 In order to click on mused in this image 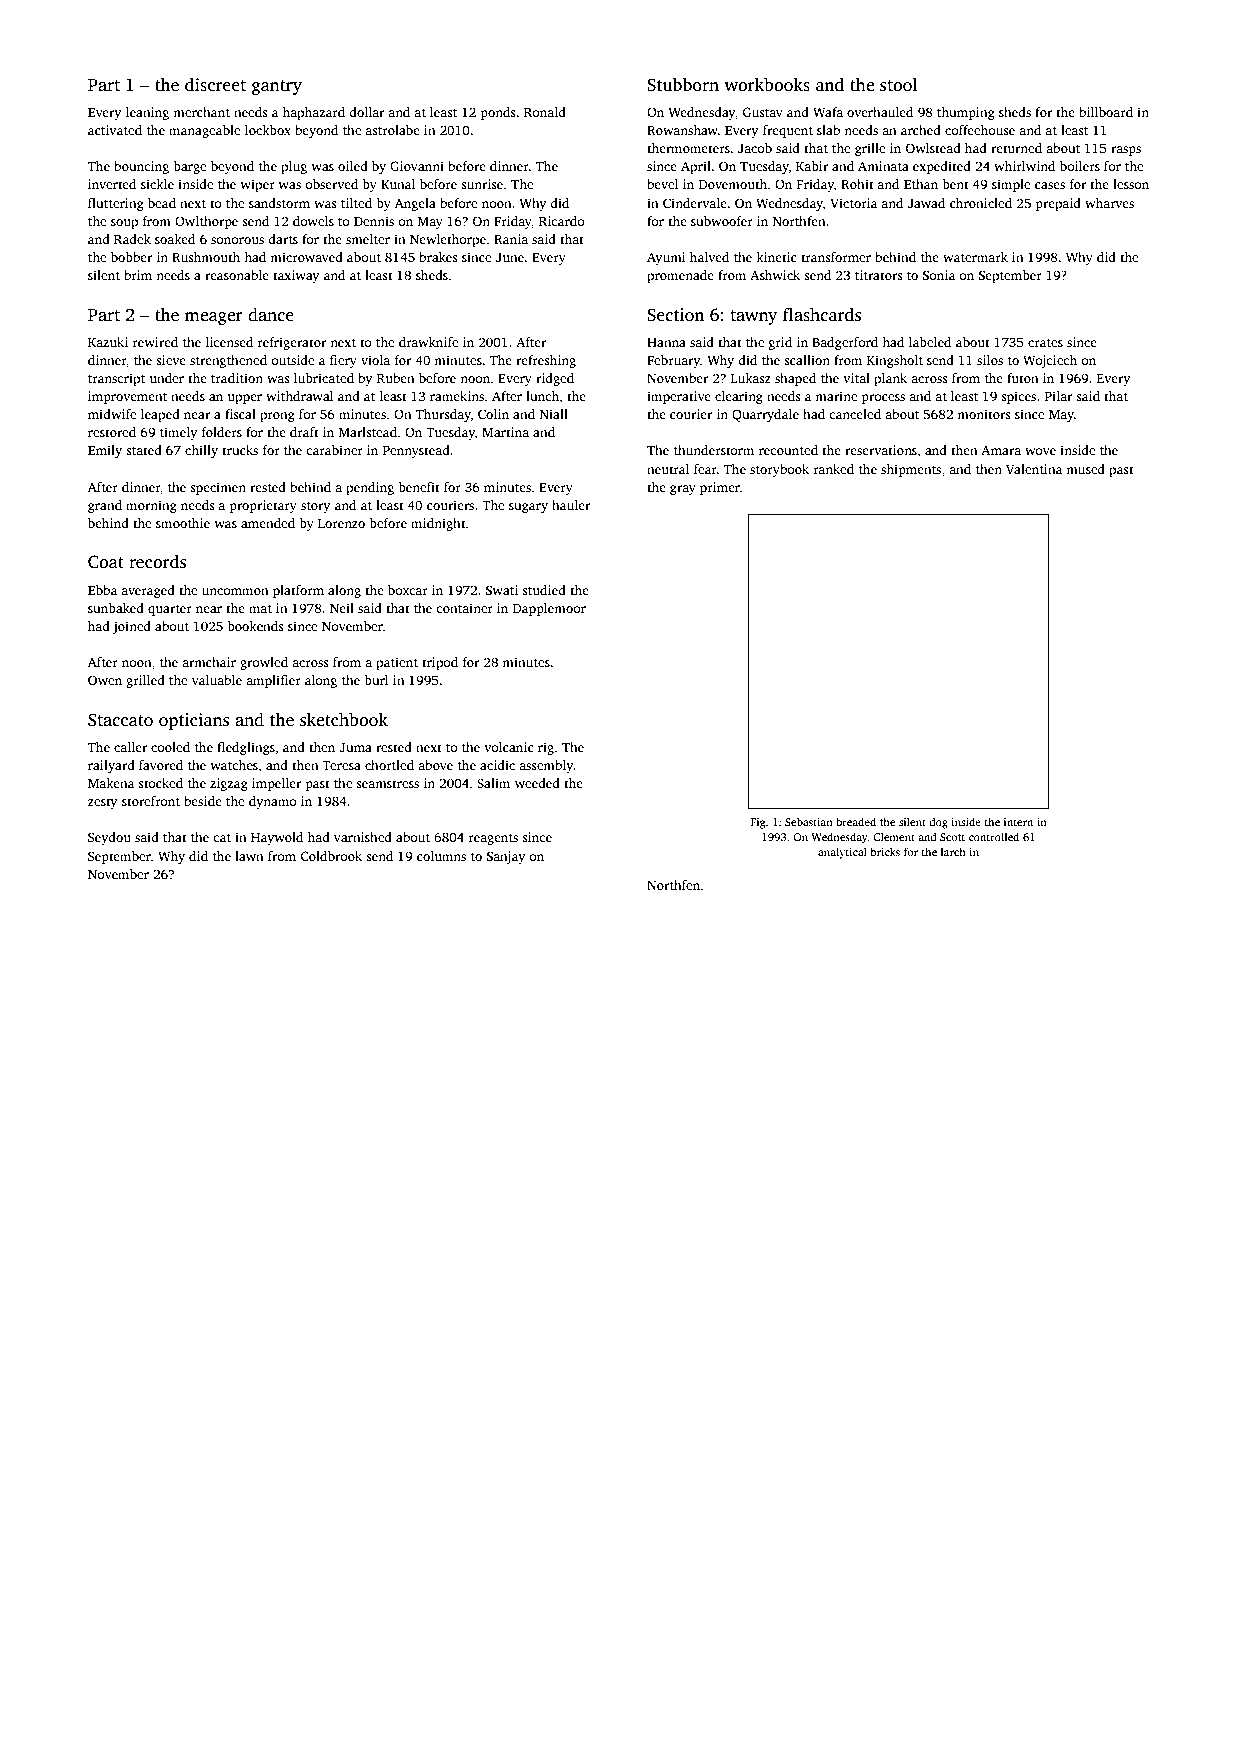, I will do `click(1085, 469)`.
